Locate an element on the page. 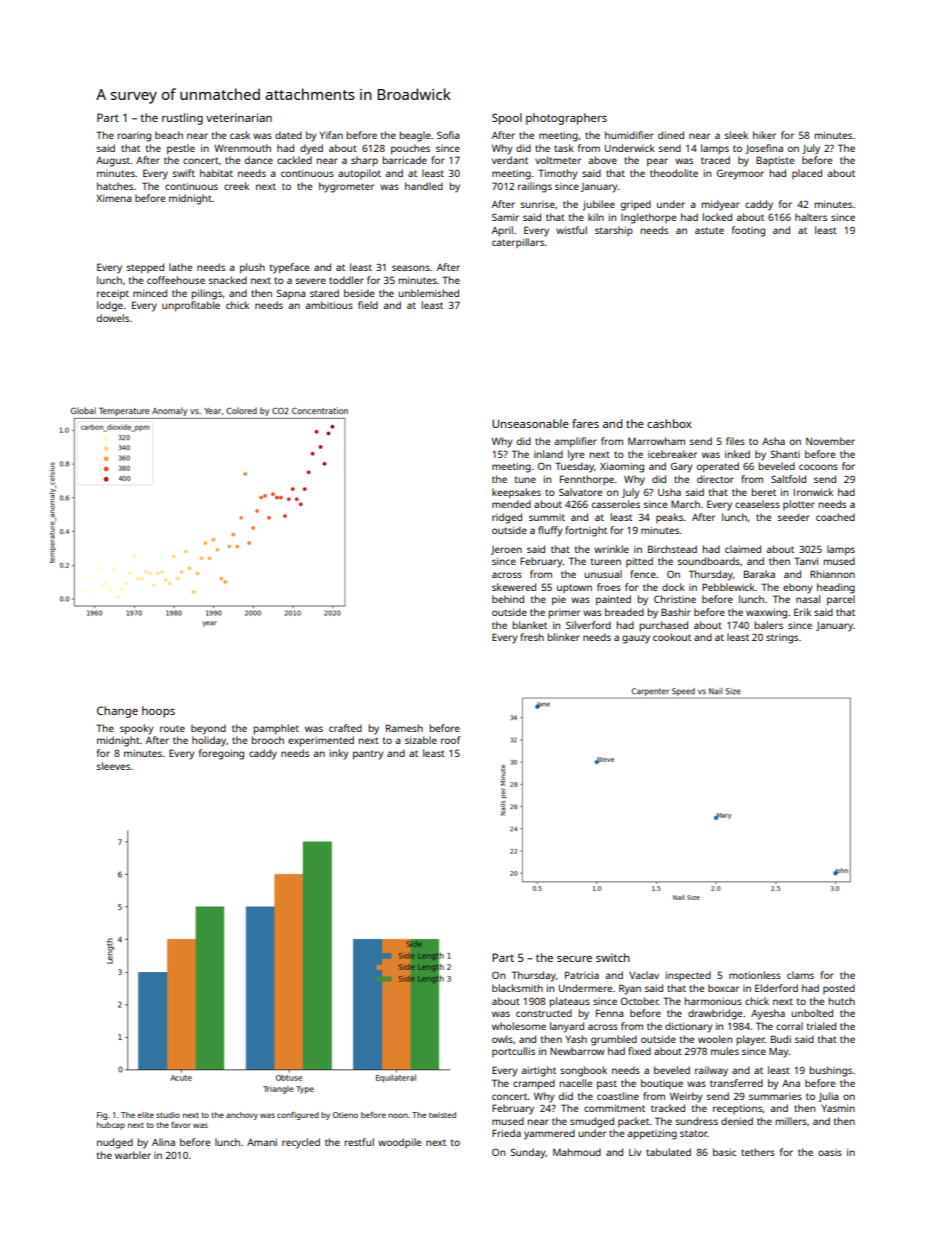 The height and width of the page is (1233, 952). songbook is located at coordinates (583, 1071).
